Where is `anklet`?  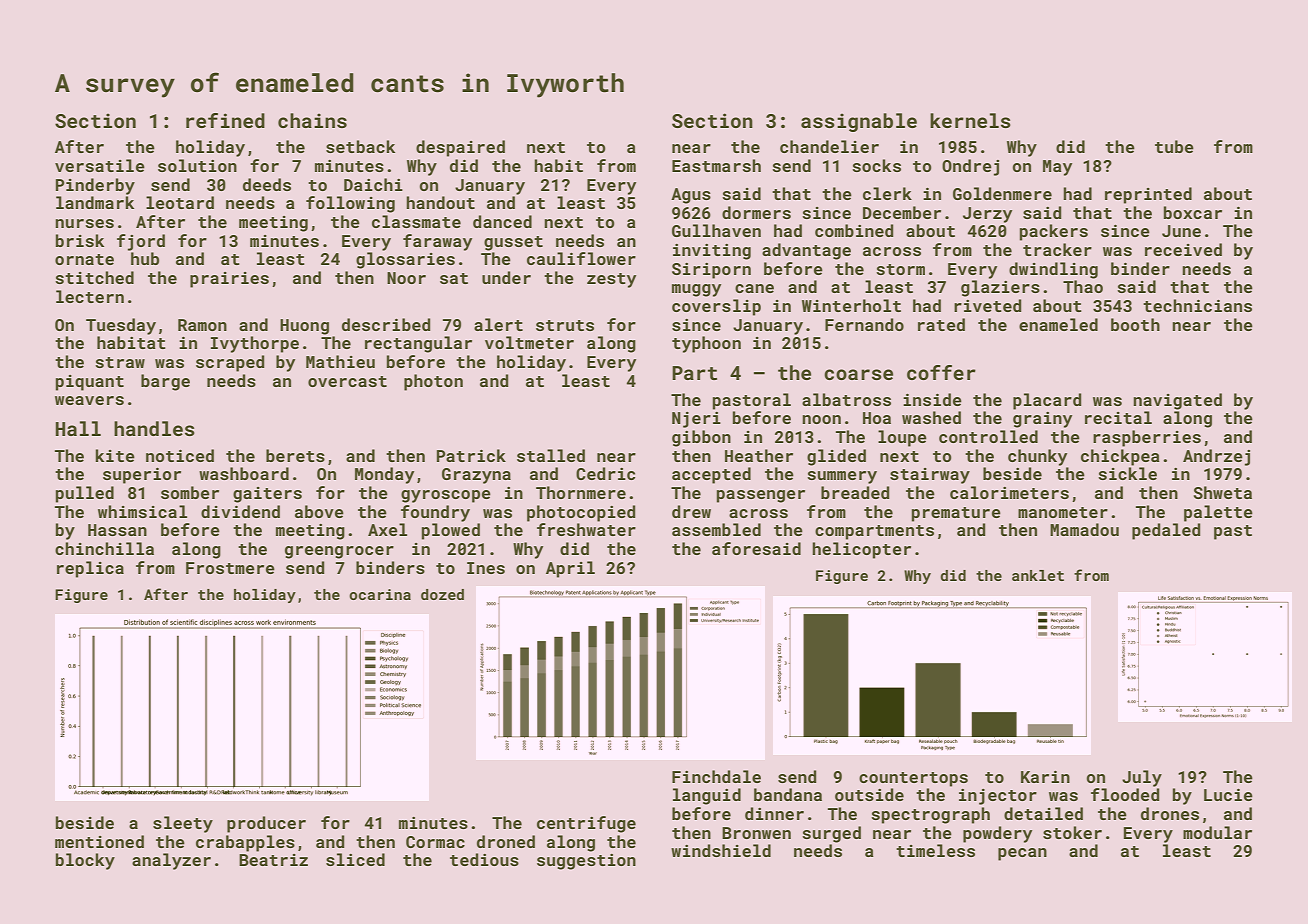
anklet is located at coordinates (1038, 575).
